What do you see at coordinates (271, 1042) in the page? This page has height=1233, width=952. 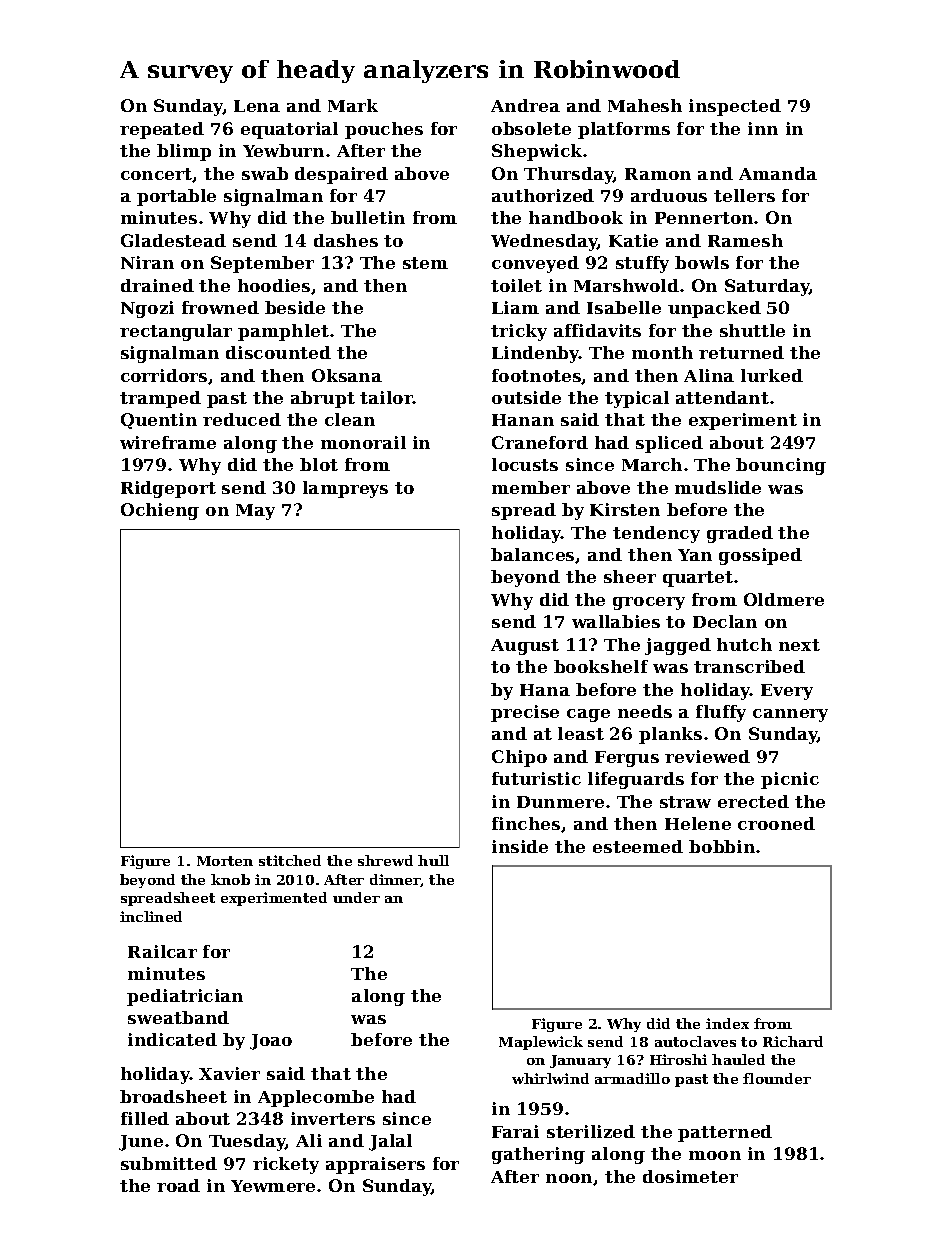 I see `Joao` at bounding box center [271, 1042].
